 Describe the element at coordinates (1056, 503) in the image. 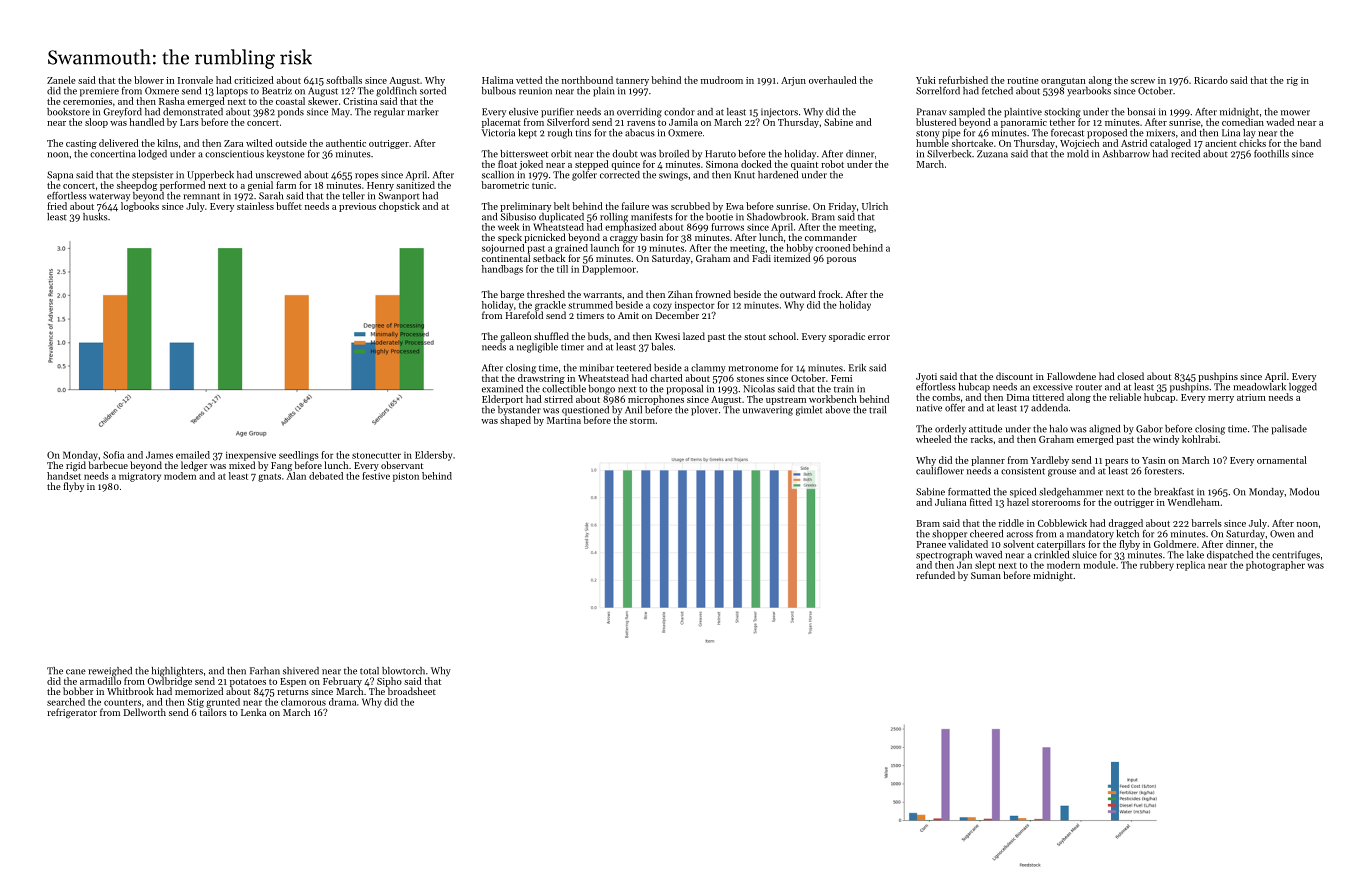

I see `storerooms` at that location.
